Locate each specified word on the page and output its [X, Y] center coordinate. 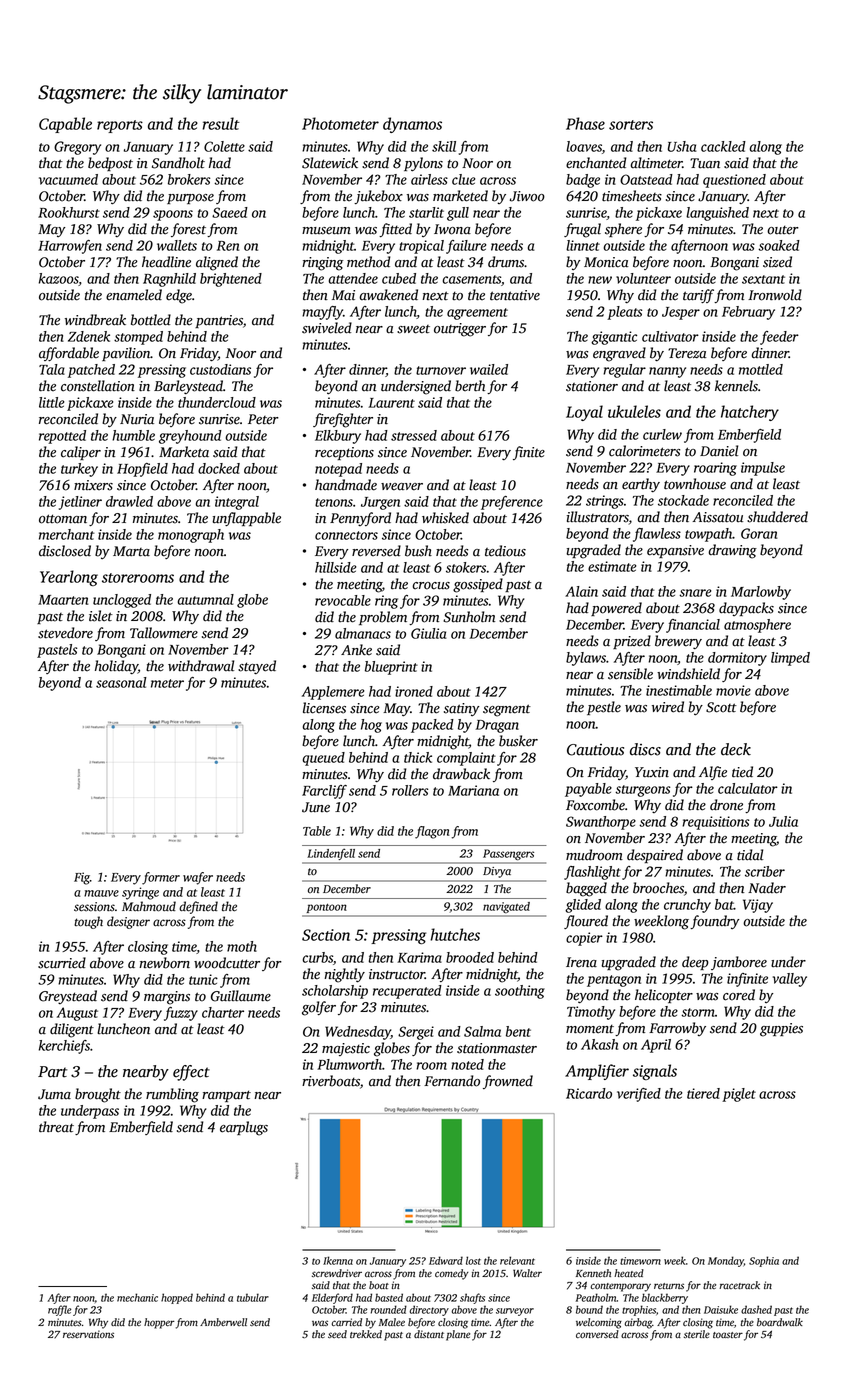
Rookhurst [69, 212]
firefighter [343, 420]
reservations [88, 1334]
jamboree [739, 963]
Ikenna [338, 1260]
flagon [432, 832]
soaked [779, 245]
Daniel [719, 451]
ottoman [63, 519]
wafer [198, 878]
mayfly [322, 313]
